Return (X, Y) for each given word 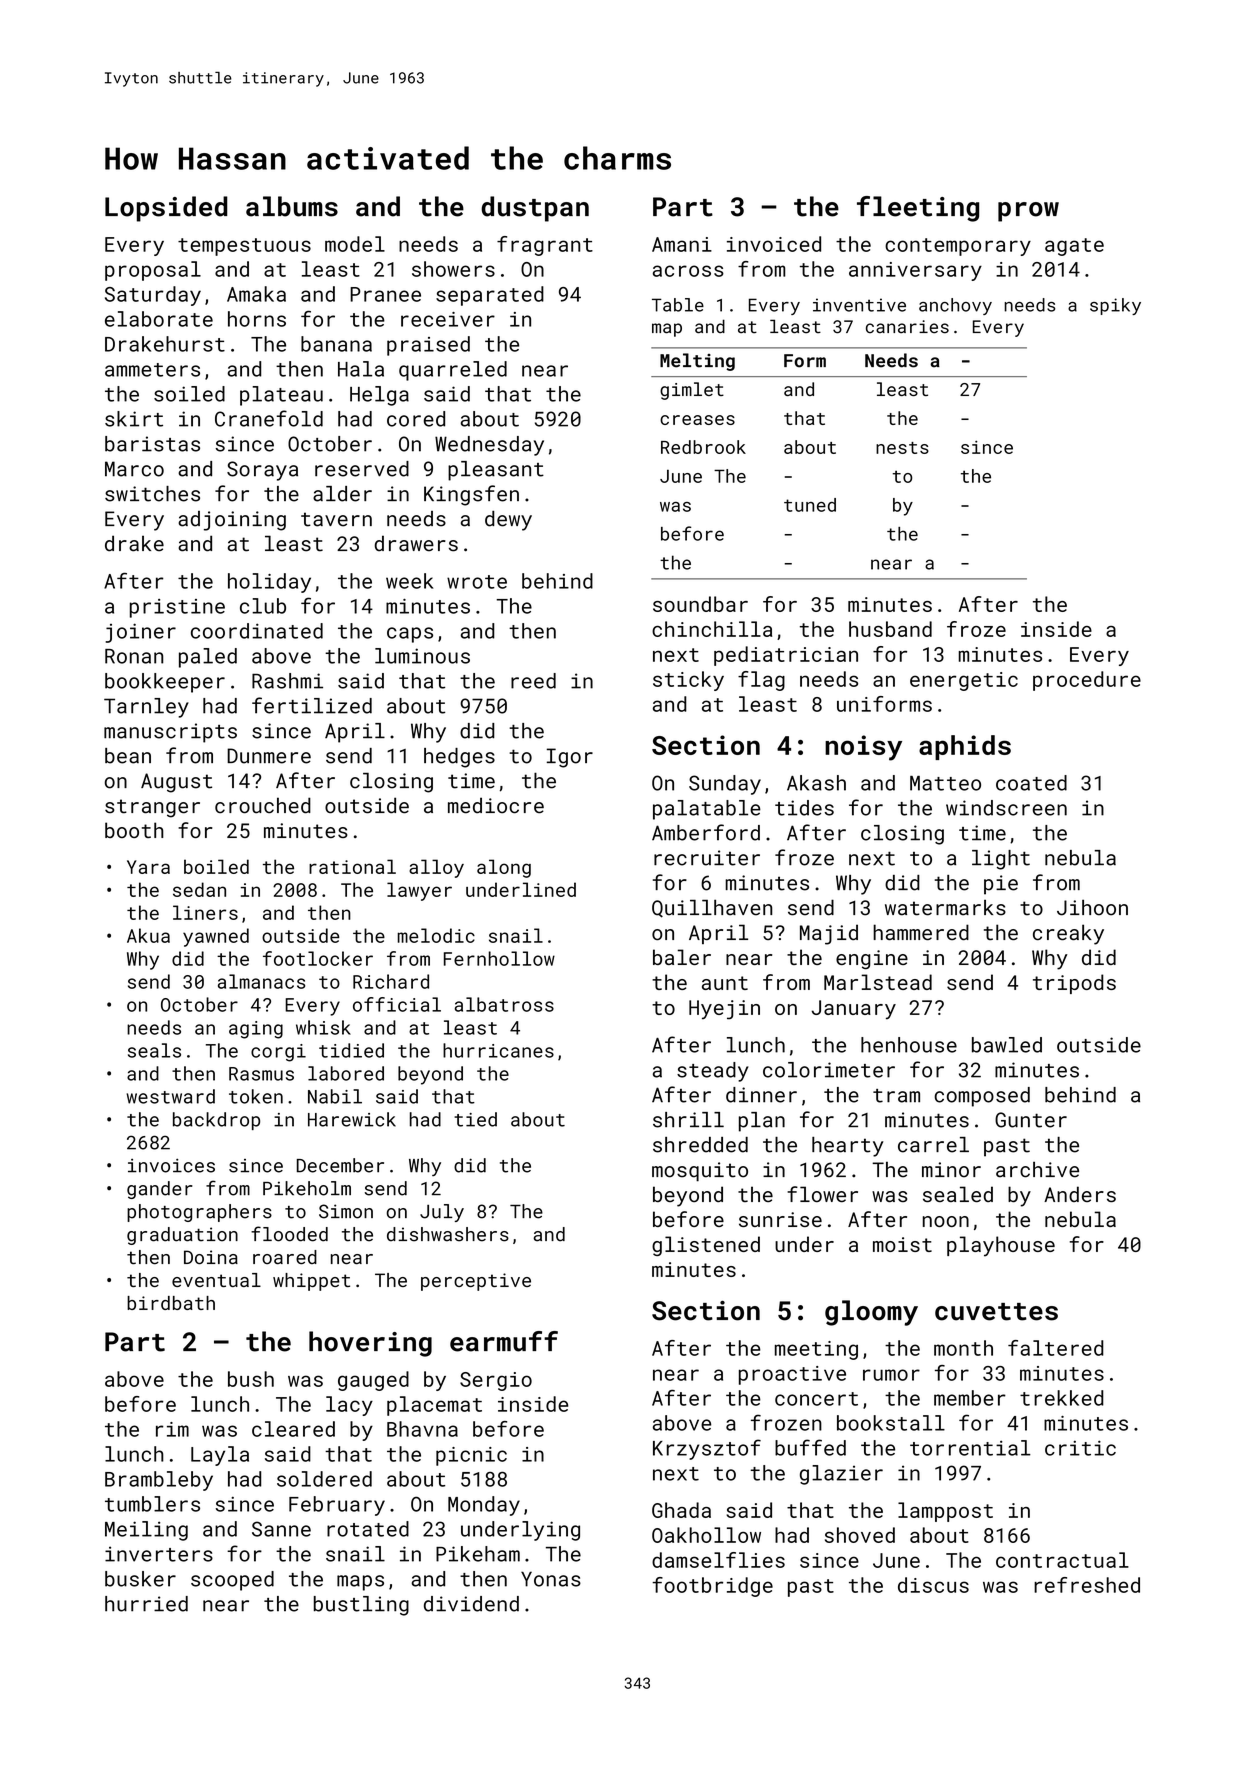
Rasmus (261, 1074)
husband (890, 629)
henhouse (909, 1045)
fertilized (312, 705)
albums (292, 206)
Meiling (146, 1531)
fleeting (918, 209)
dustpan (535, 209)
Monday (484, 1506)
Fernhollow (499, 958)
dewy (508, 521)
